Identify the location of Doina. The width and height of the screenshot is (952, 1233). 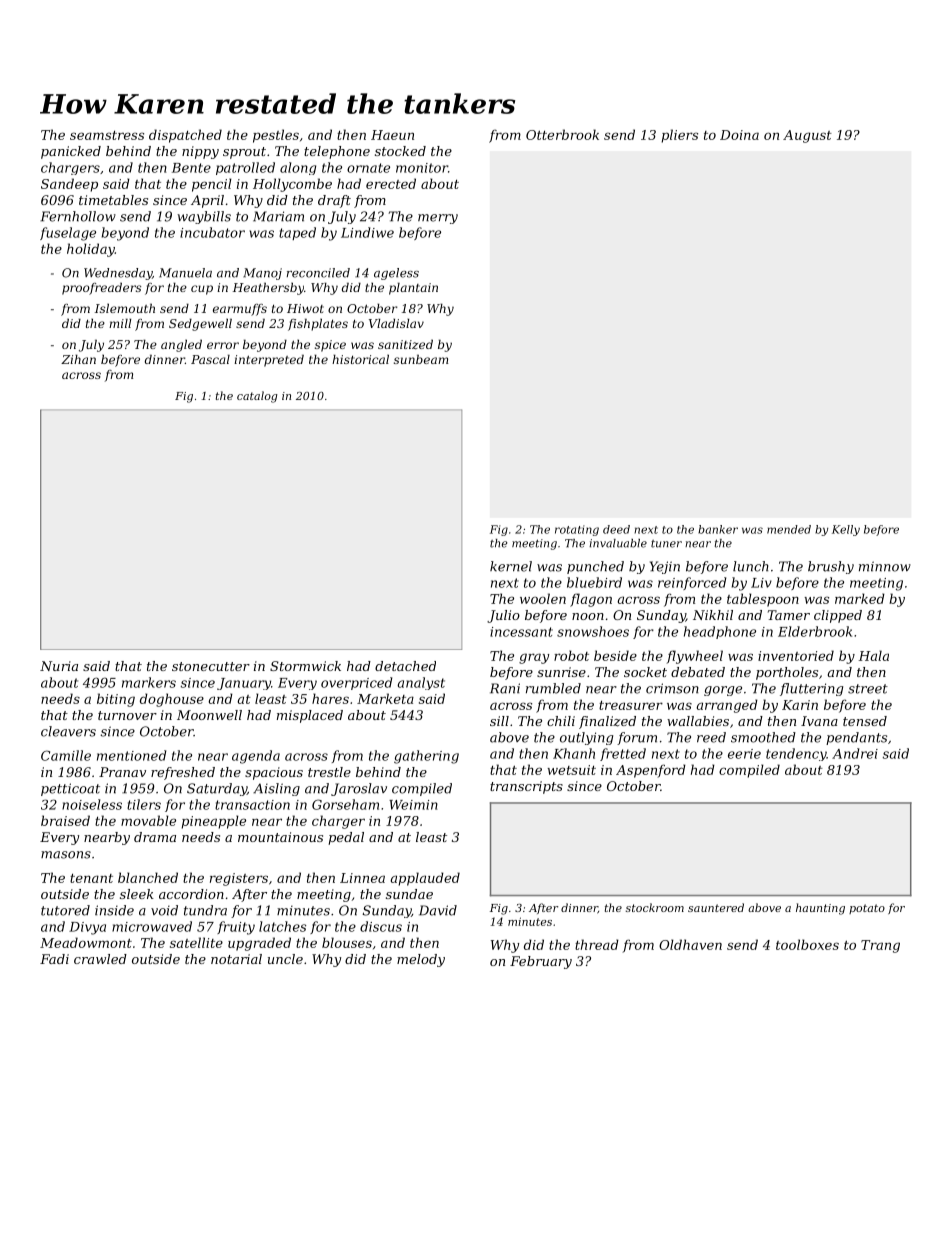
(739, 135).
